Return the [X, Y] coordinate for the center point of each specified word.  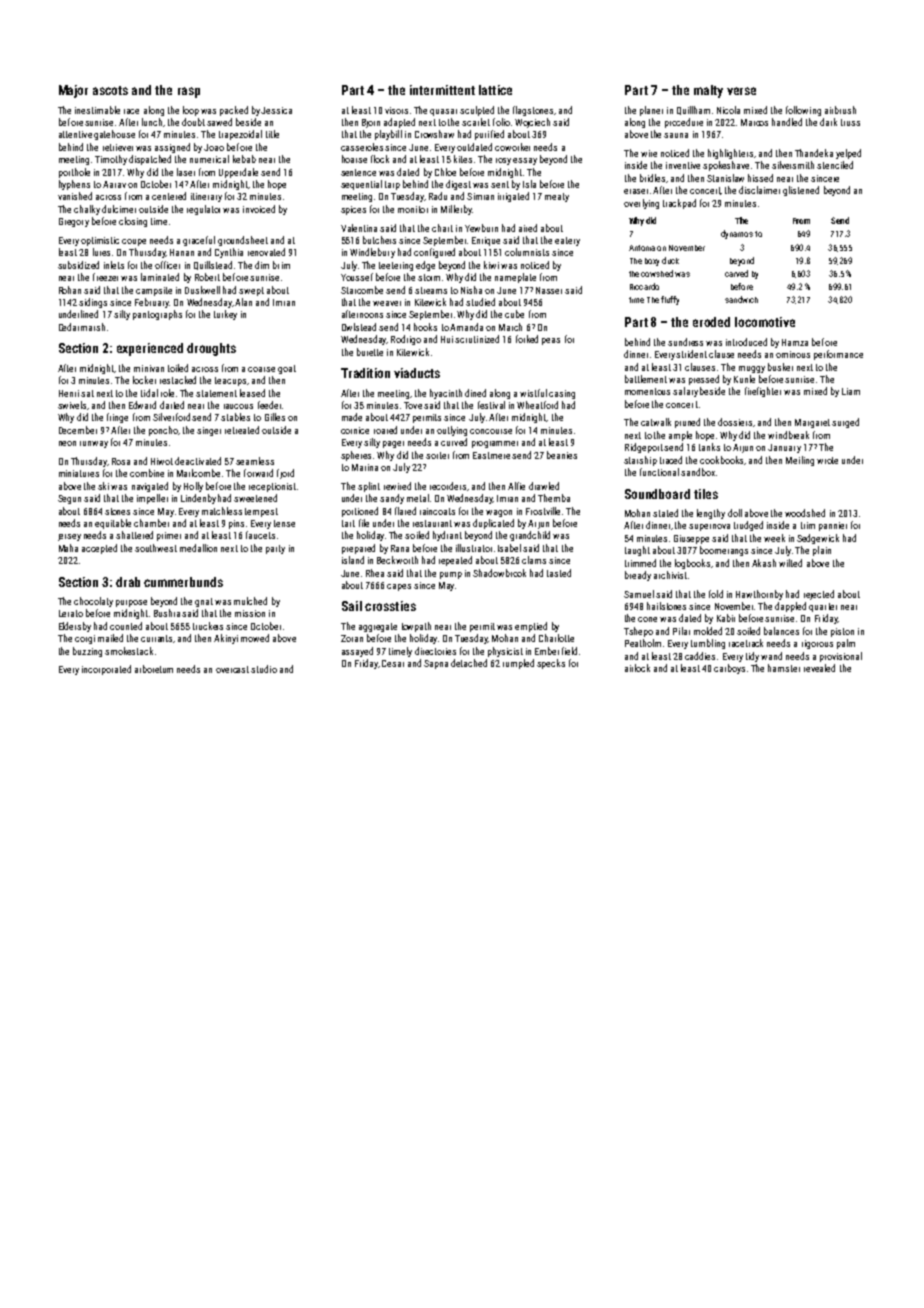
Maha [68, 548]
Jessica [276, 110]
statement [216, 393]
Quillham [693, 110]
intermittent [442, 90]
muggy [752, 369]
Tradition [365, 373]
